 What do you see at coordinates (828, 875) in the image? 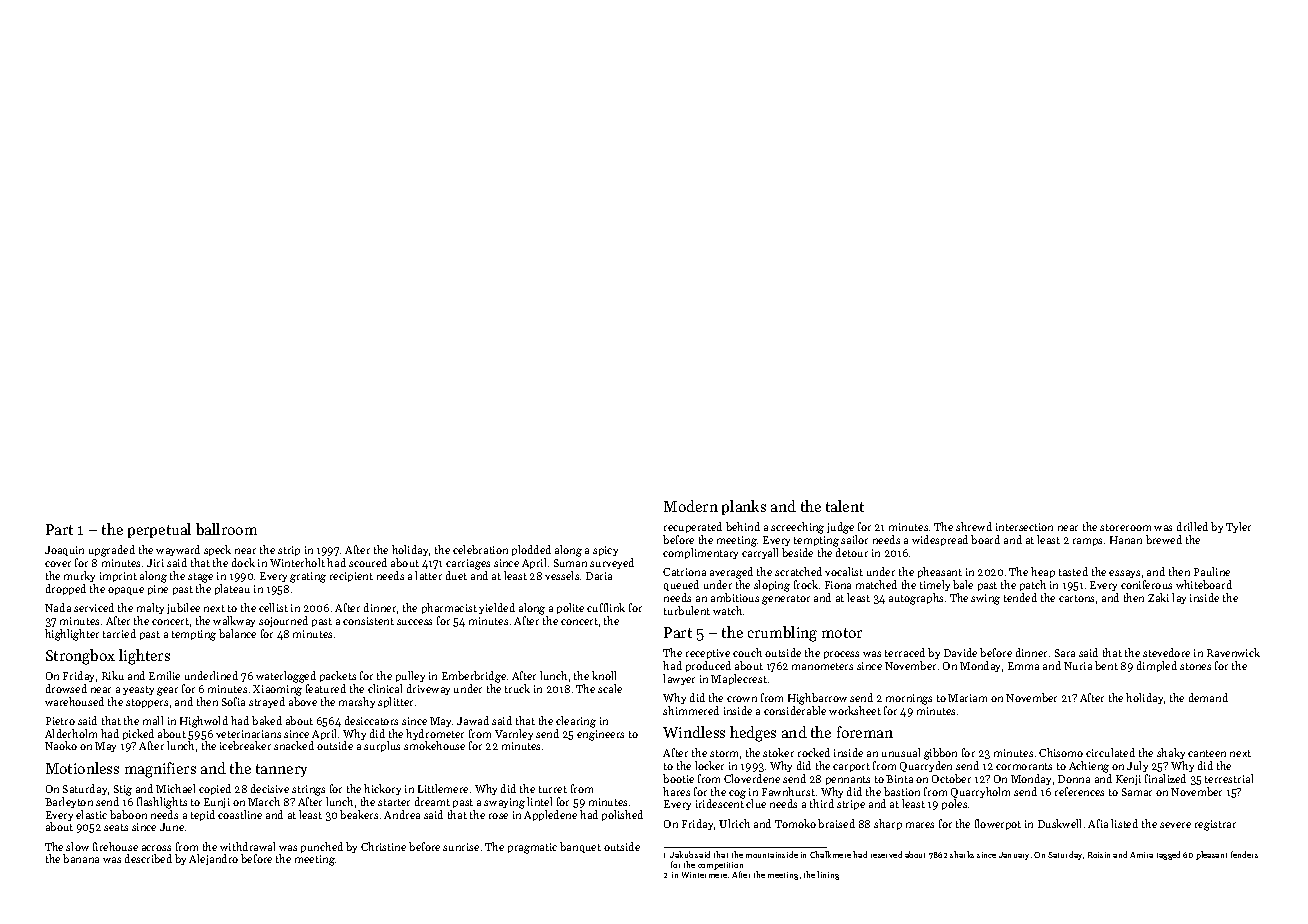
I see `lining` at bounding box center [828, 875].
